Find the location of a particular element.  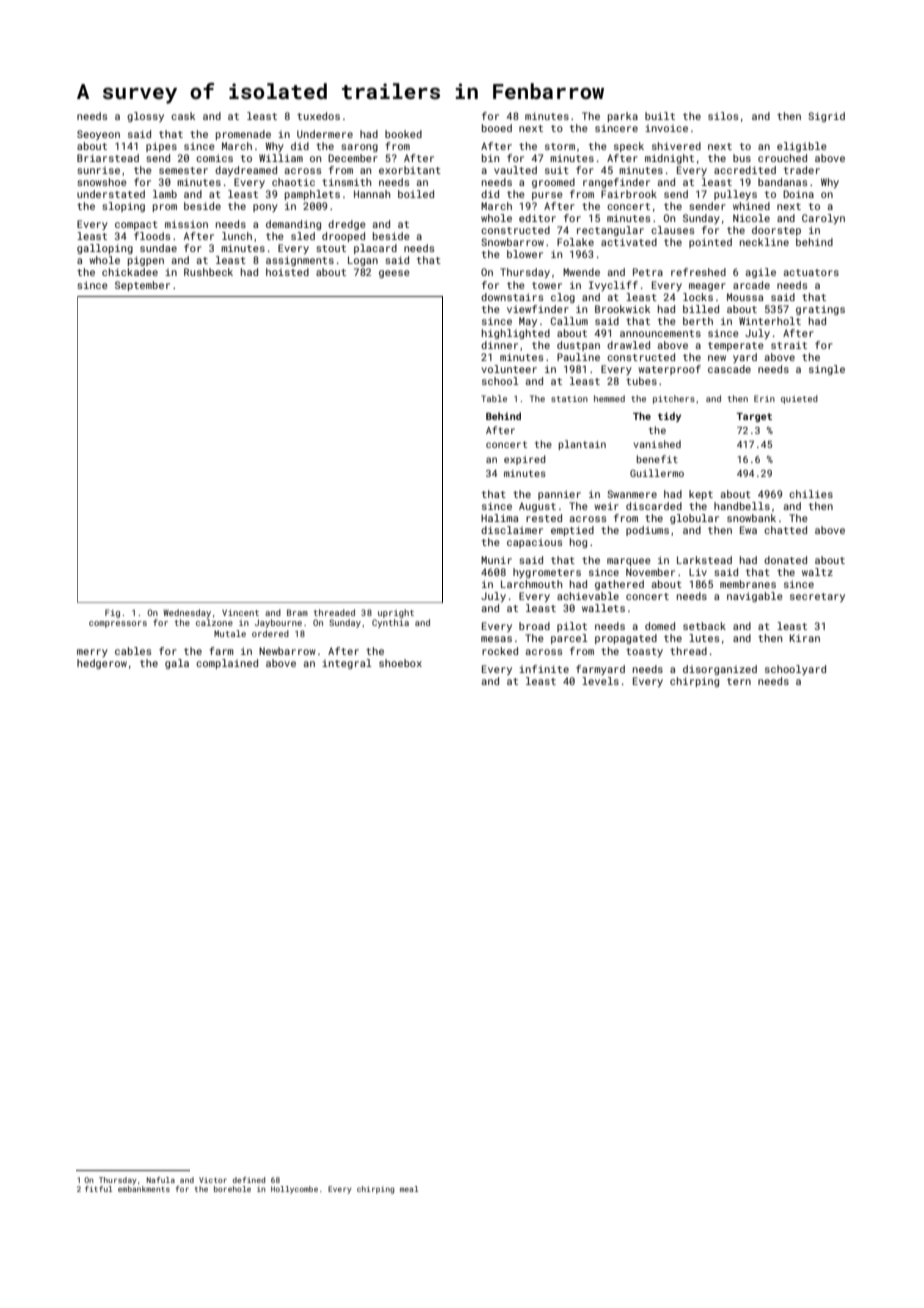

complained is located at coordinates (227, 664).
